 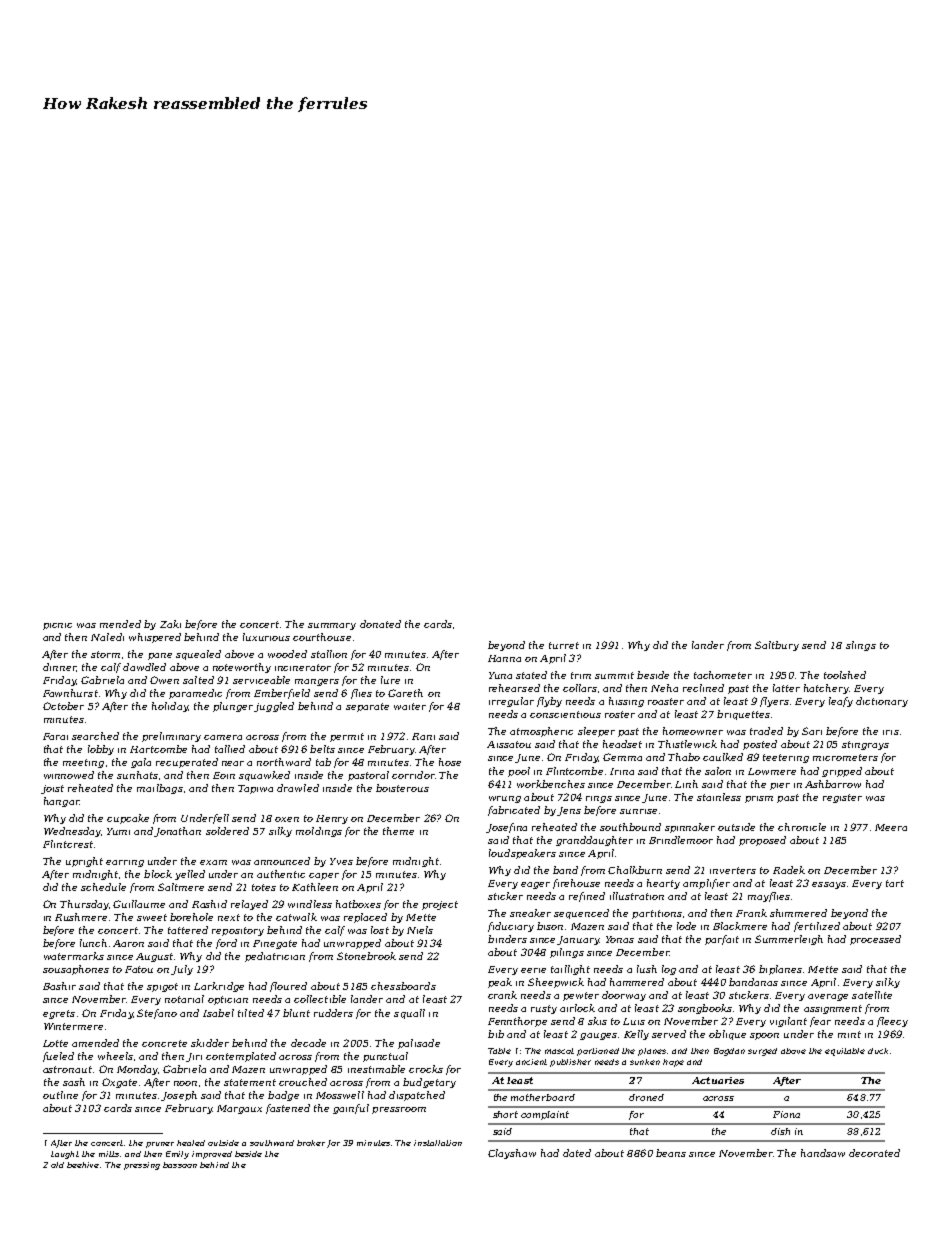 I want to click on mitts, so click(x=109, y=1154).
